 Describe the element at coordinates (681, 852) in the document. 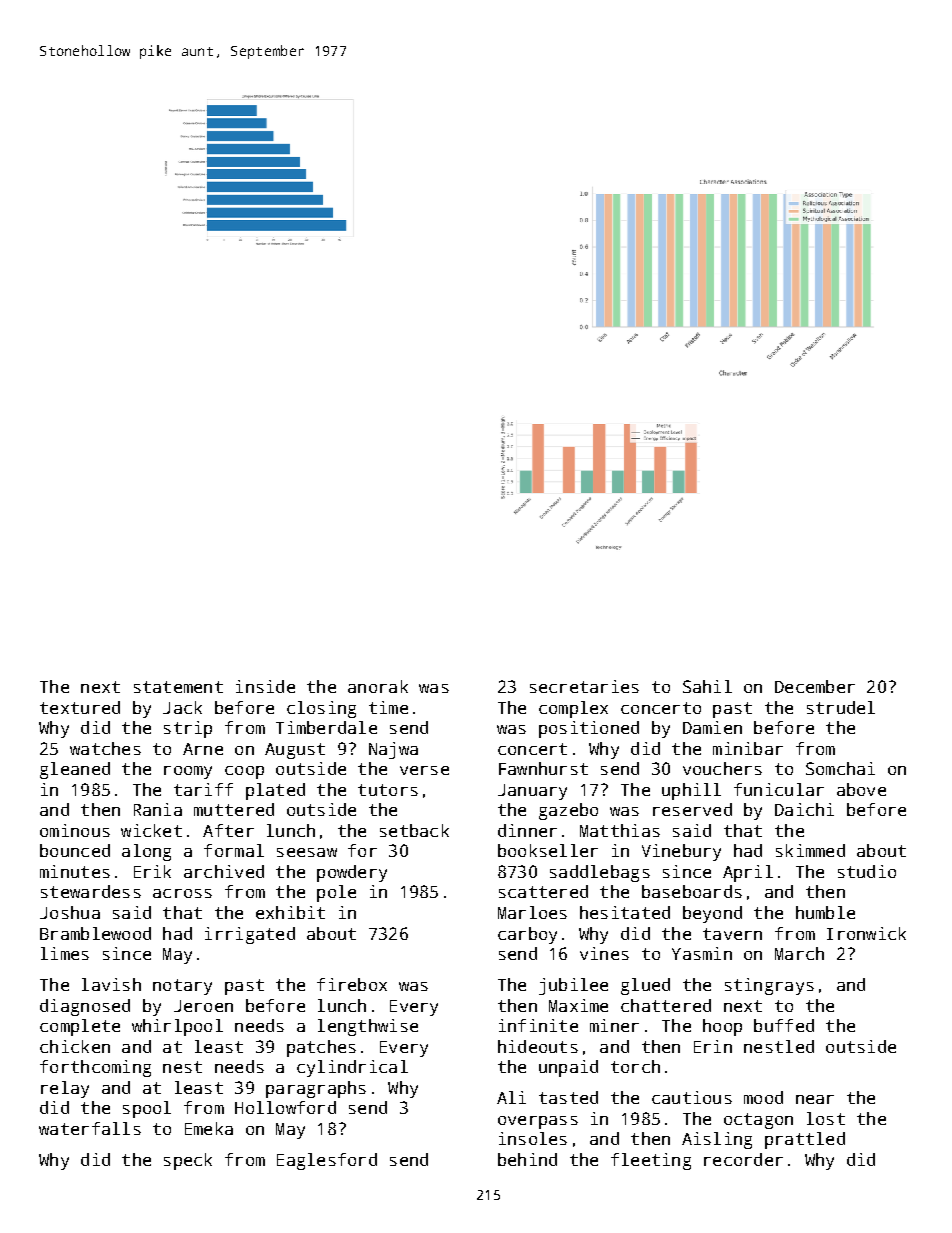

I see `Vinebury` at that location.
